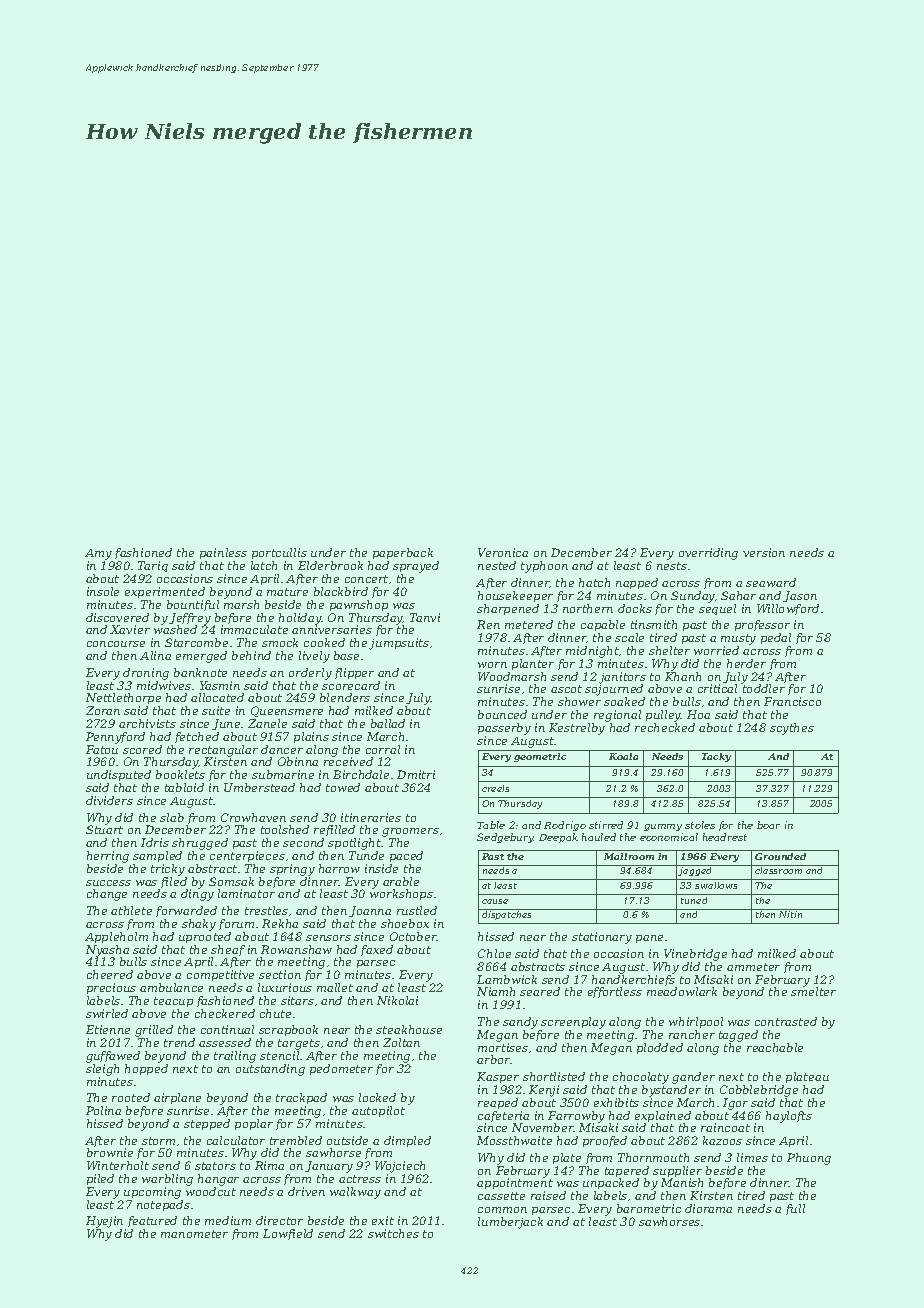 The width and height of the image is (924, 1308). I want to click on Amy, so click(98, 554).
